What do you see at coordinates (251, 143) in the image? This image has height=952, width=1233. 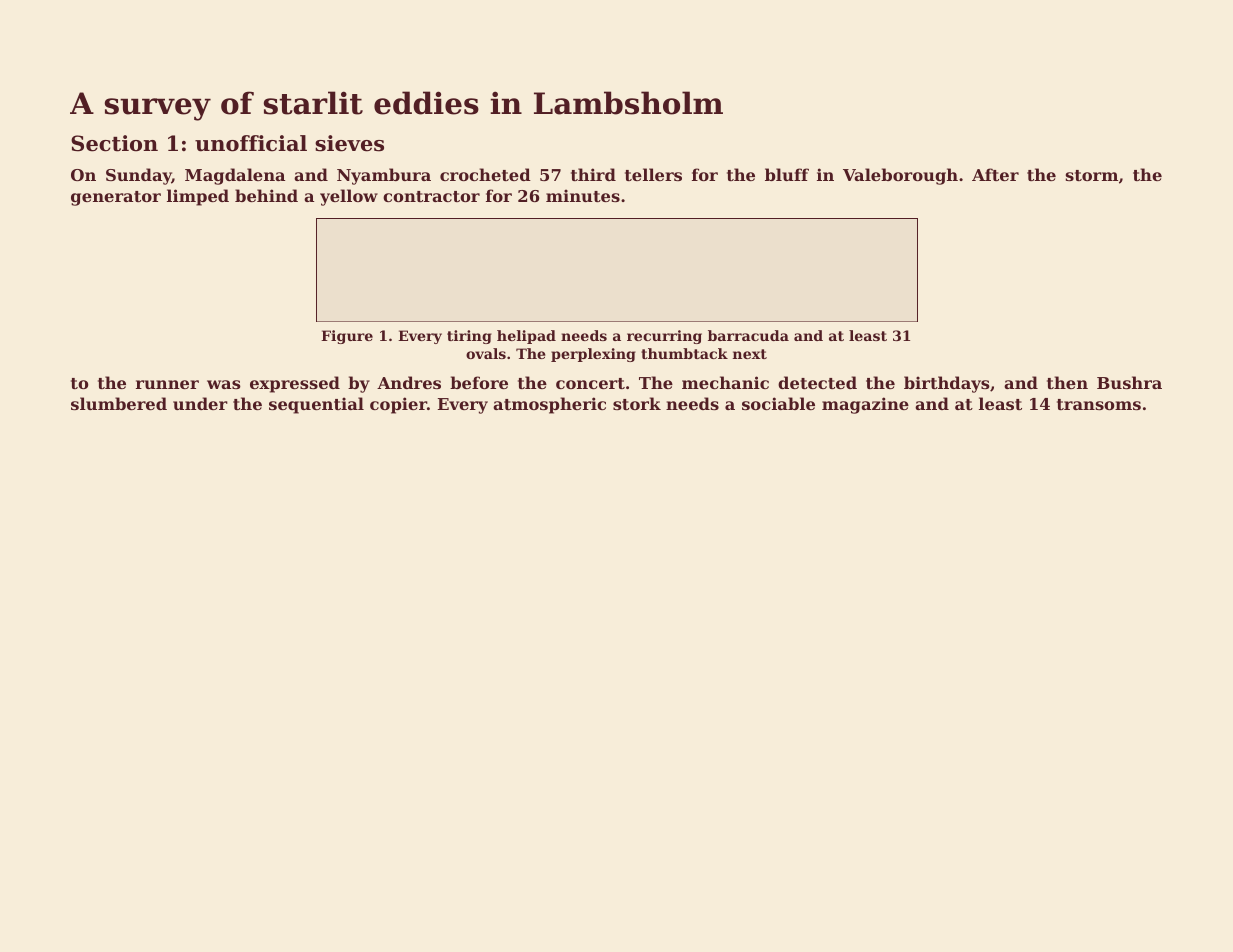 I see `unofficial` at bounding box center [251, 143].
